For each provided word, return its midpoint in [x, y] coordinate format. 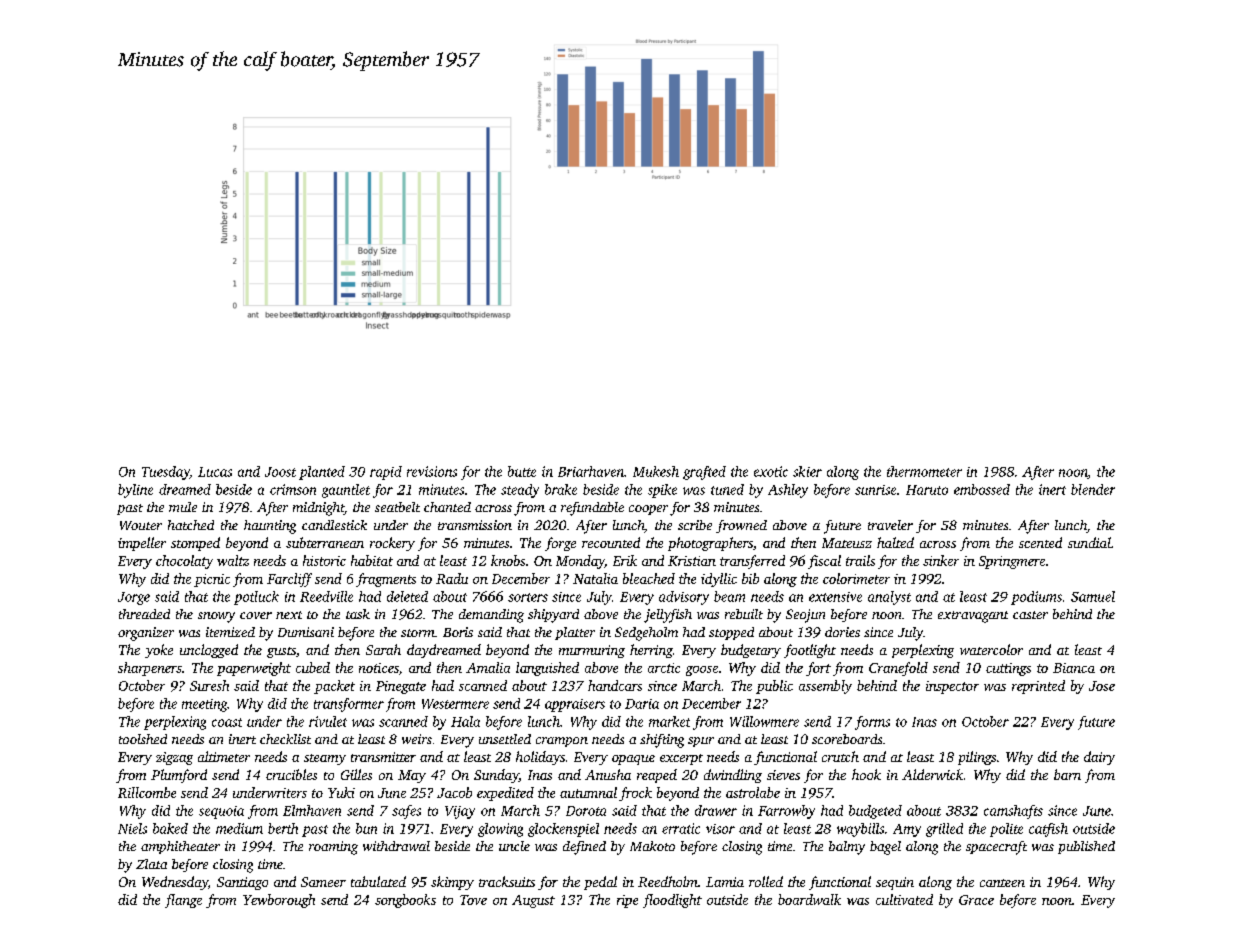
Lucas [215, 472]
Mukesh [656, 471]
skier [807, 471]
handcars [615, 685]
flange [183, 901]
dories [842, 632]
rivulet [328, 721]
